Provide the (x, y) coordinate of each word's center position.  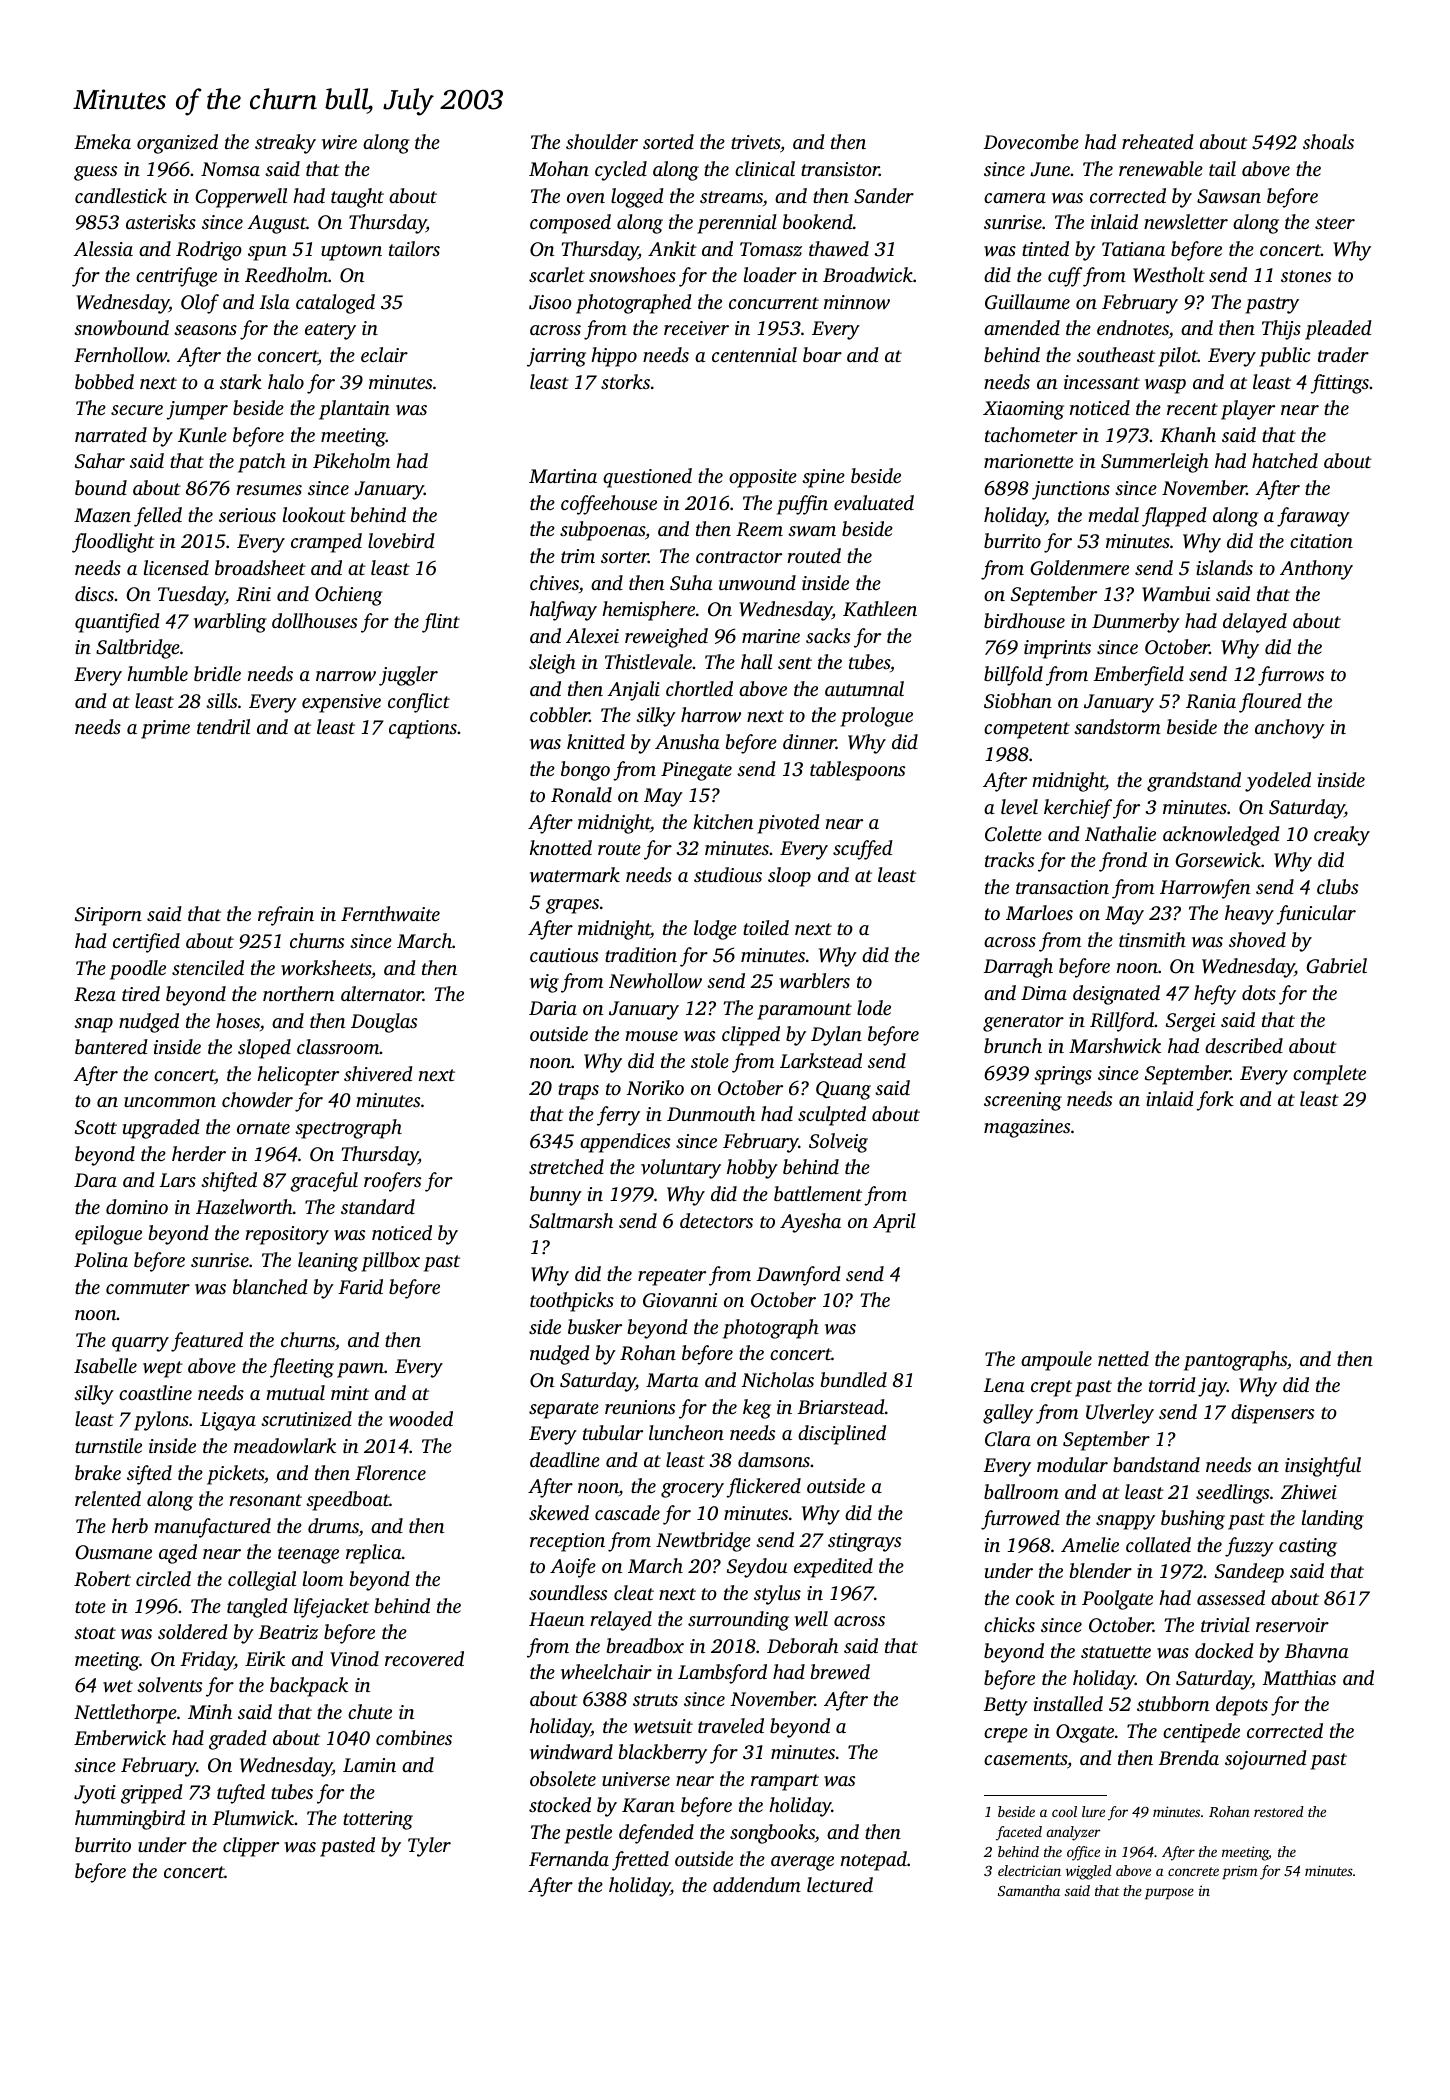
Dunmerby (1136, 623)
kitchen (723, 821)
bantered (111, 1046)
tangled (257, 1608)
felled (158, 517)
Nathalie (1120, 833)
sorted (668, 141)
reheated (1158, 141)
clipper (251, 1847)
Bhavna (1316, 1650)
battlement (818, 1193)
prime (165, 729)
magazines (1027, 1128)
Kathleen (880, 609)
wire (339, 142)
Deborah (802, 1645)
